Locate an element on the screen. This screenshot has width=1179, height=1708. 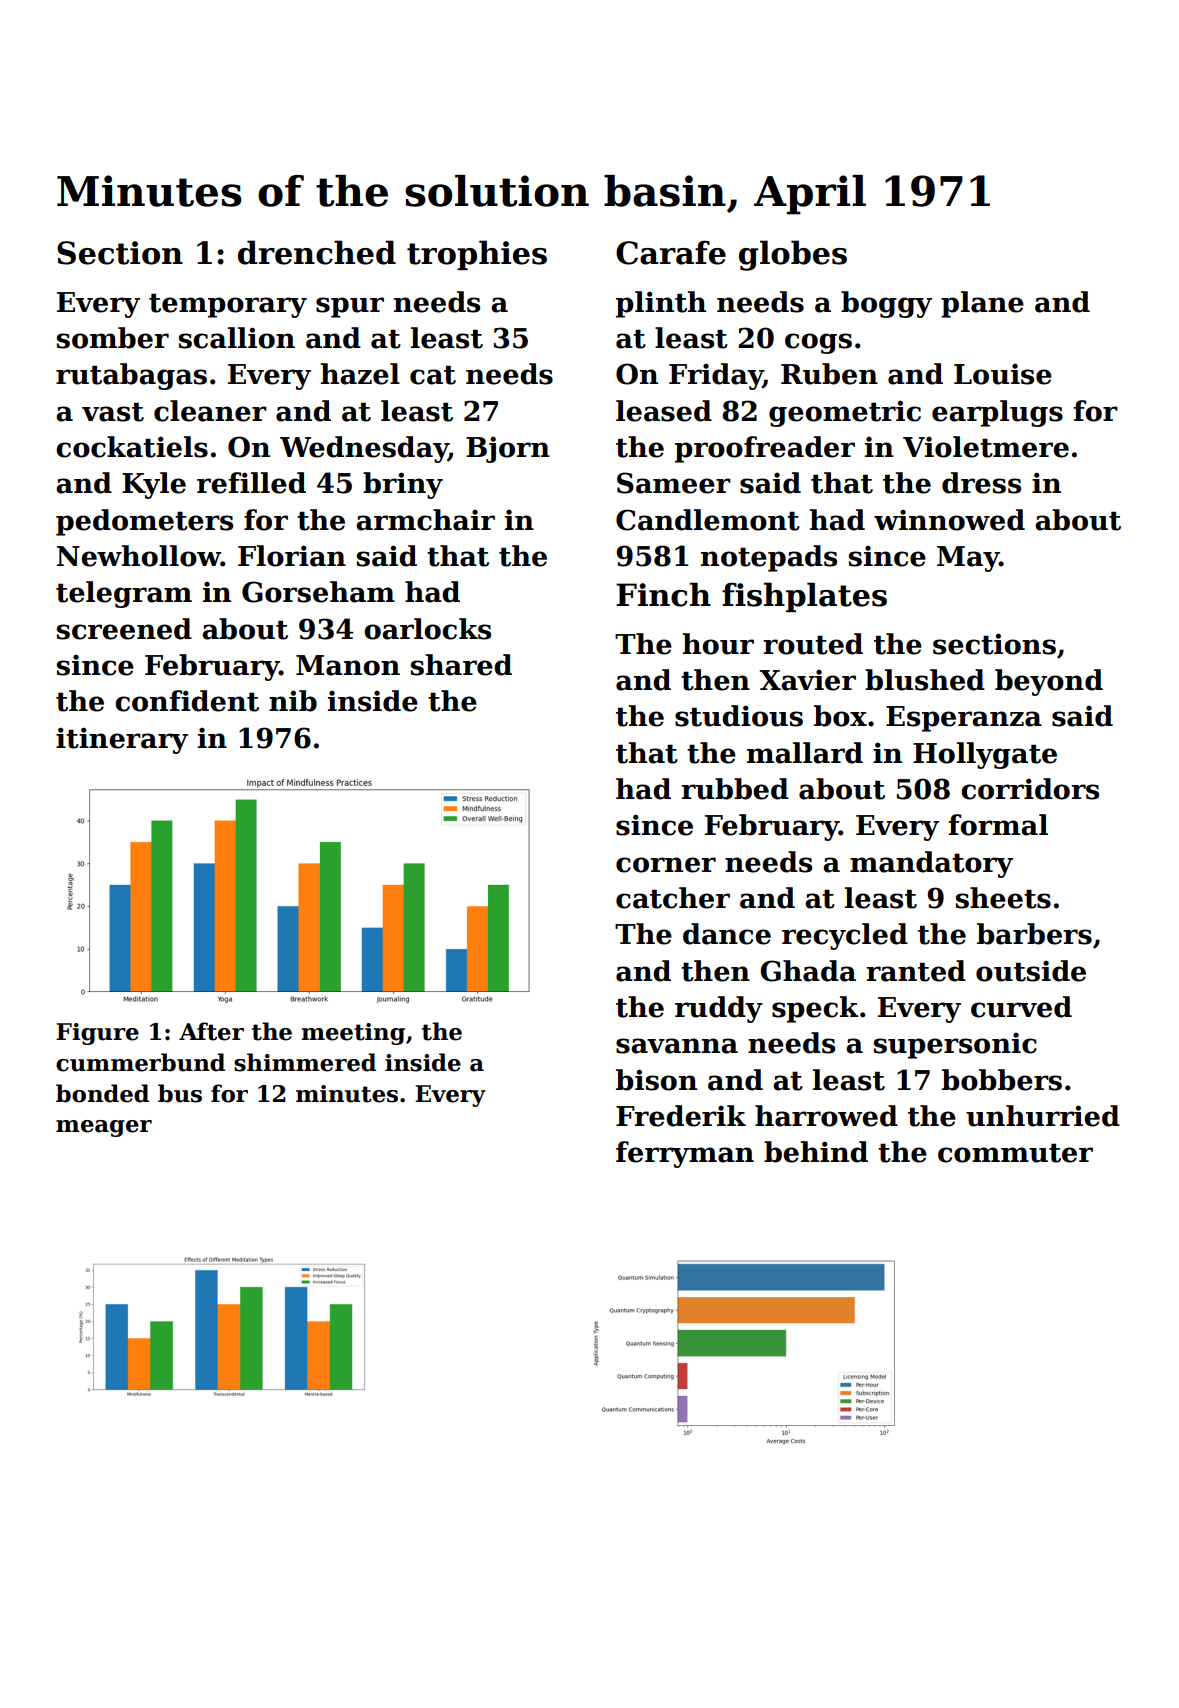
catcher is located at coordinates (673, 898).
